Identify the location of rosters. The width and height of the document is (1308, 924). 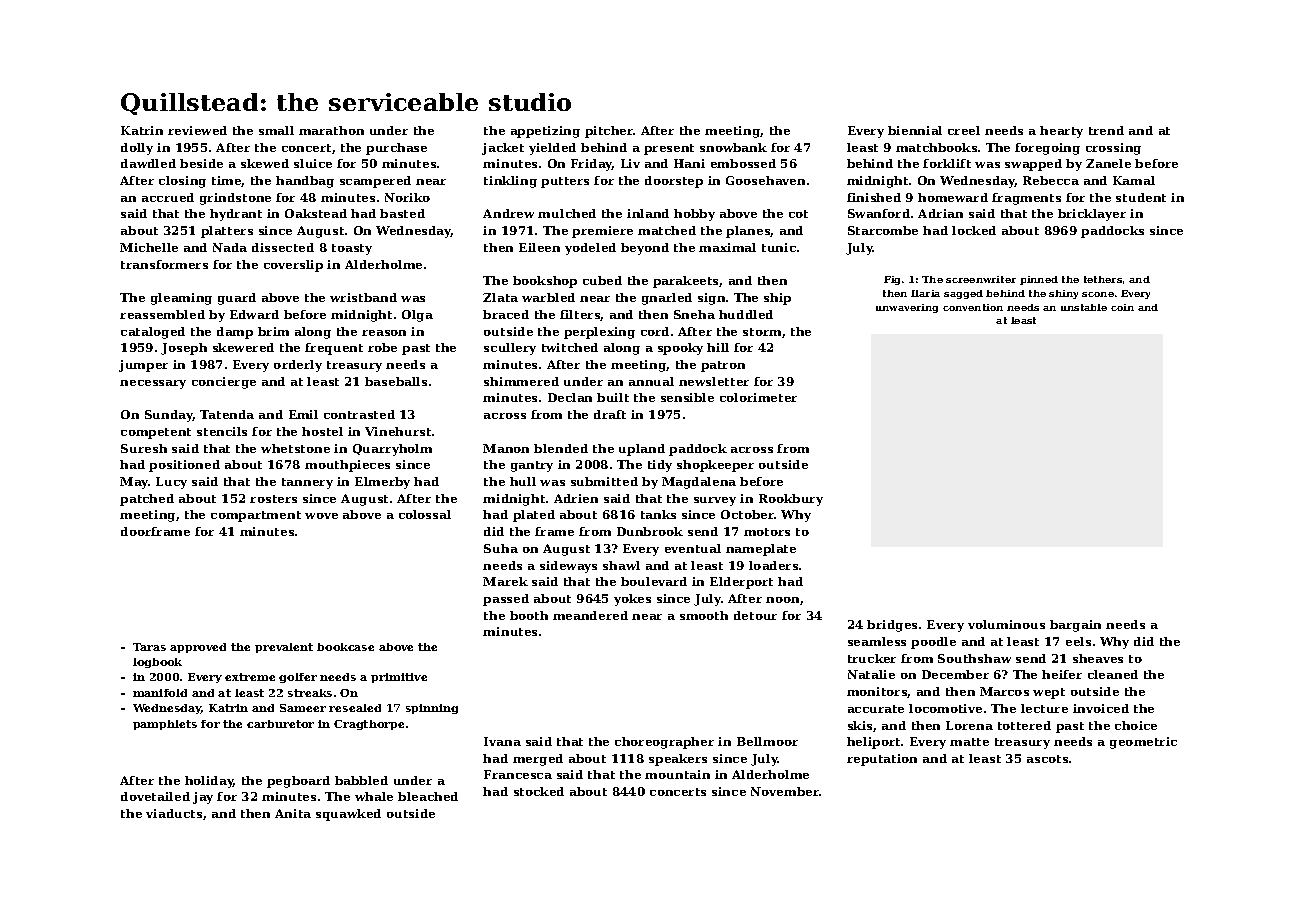
(273, 499).
